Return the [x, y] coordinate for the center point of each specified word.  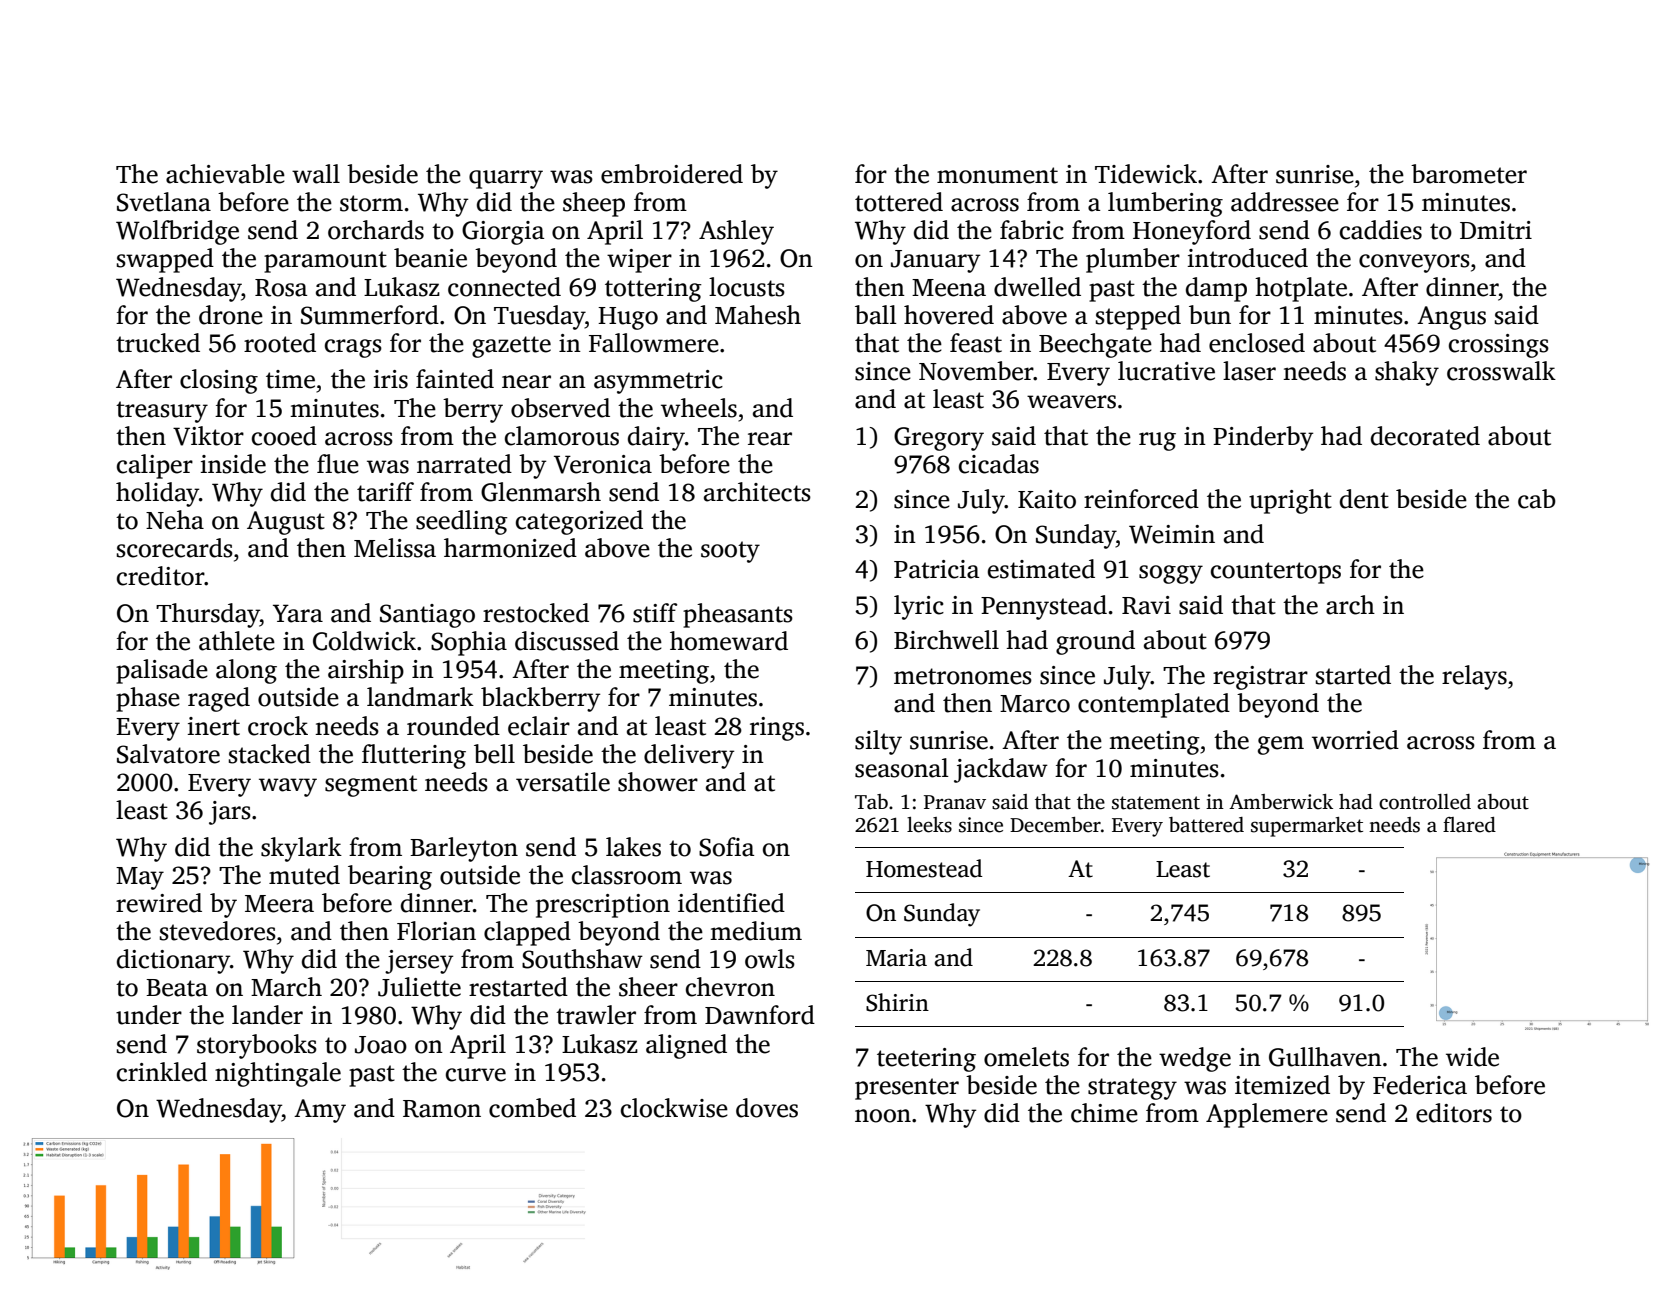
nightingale [278, 1074]
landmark [420, 697]
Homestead [924, 868]
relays [1474, 677]
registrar [1260, 678]
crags [353, 348]
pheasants [738, 615]
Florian [436, 931]
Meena [949, 288]
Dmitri [1496, 230]
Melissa [395, 548]
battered [1206, 825]
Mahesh [758, 315]
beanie [430, 258]
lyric [919, 607]
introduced [1248, 258]
